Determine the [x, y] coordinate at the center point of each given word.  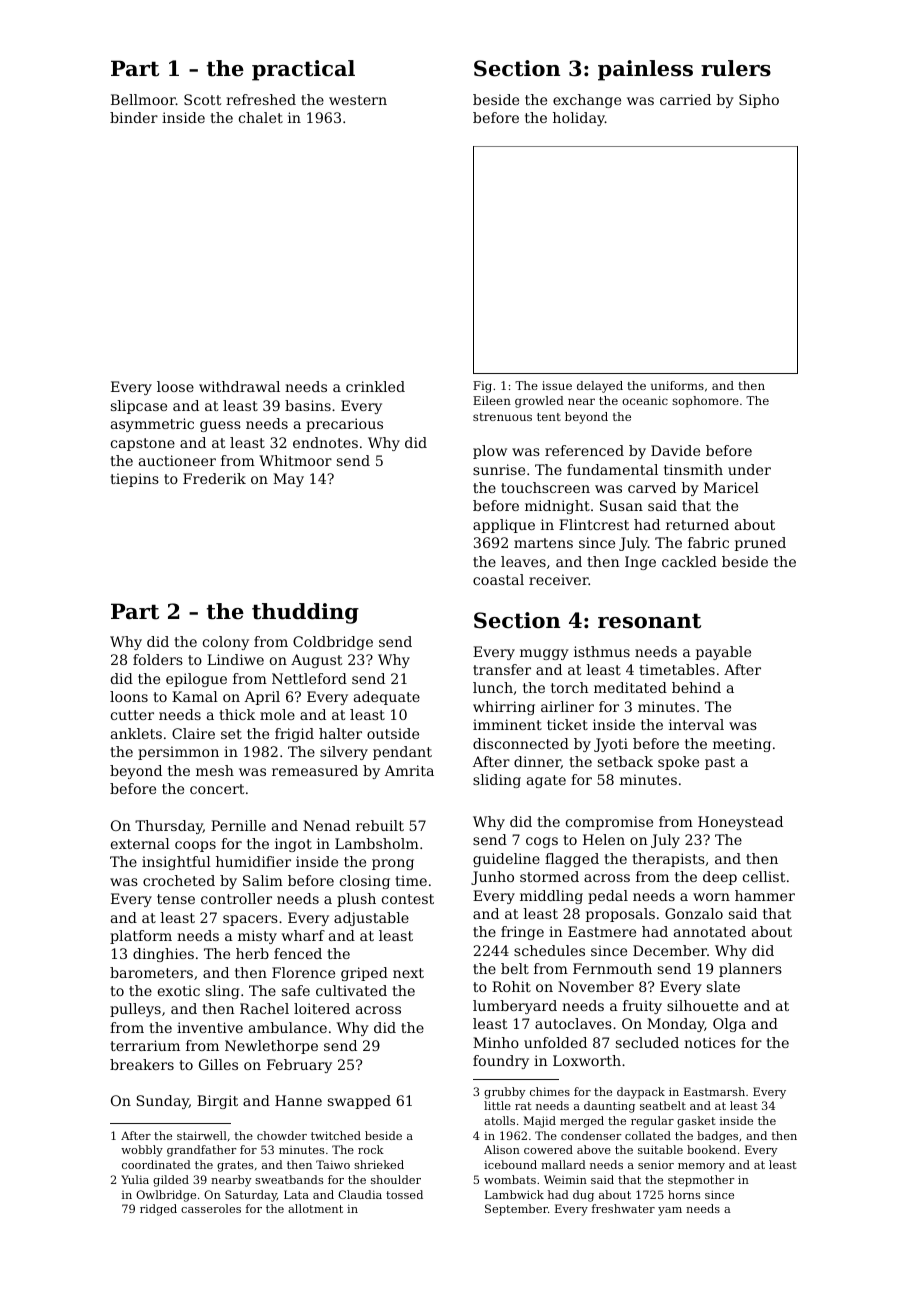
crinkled [375, 386]
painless [645, 70]
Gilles [218, 1064]
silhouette [702, 1005]
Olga [729, 1025]
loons [129, 696]
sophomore [705, 402]
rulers [736, 68]
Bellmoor [143, 99]
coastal [498, 579]
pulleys [135, 1010]
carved [652, 487]
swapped [359, 1102]
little [497, 1105]
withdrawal [239, 386]
